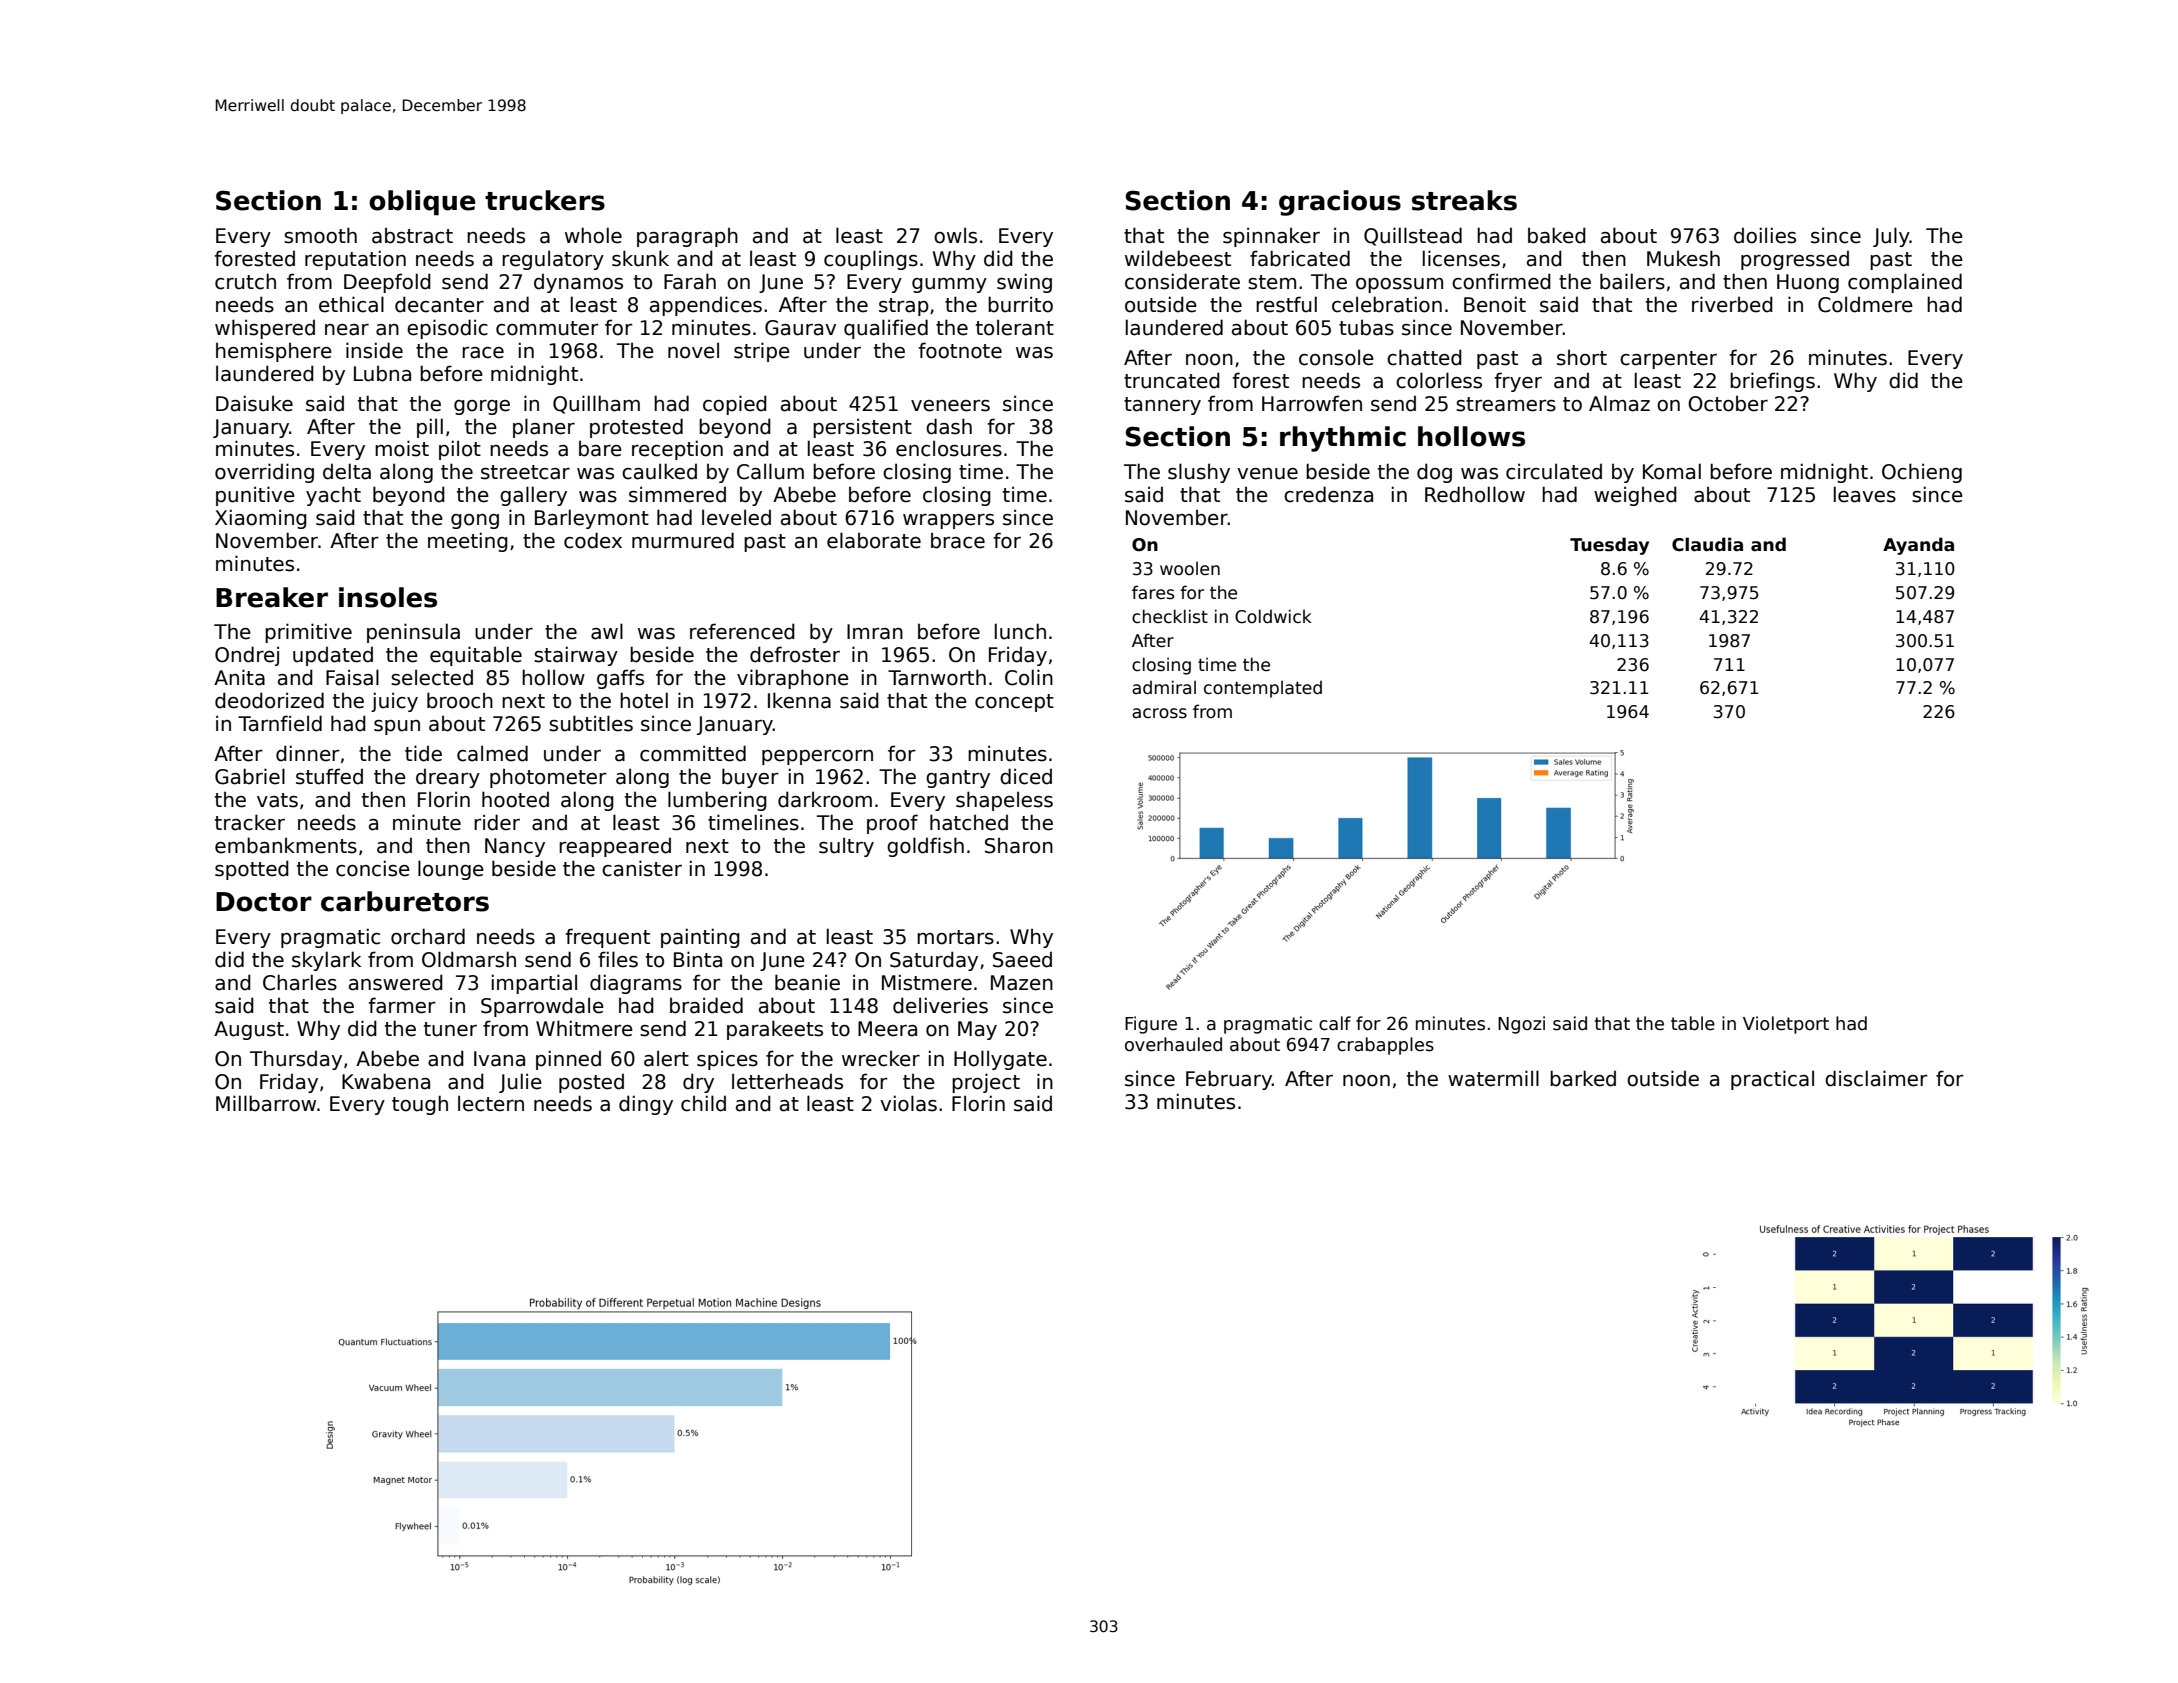 This screenshot has height=1683, width=2178. What do you see at coordinates (1159, 713) in the screenshot?
I see `across` at bounding box center [1159, 713].
